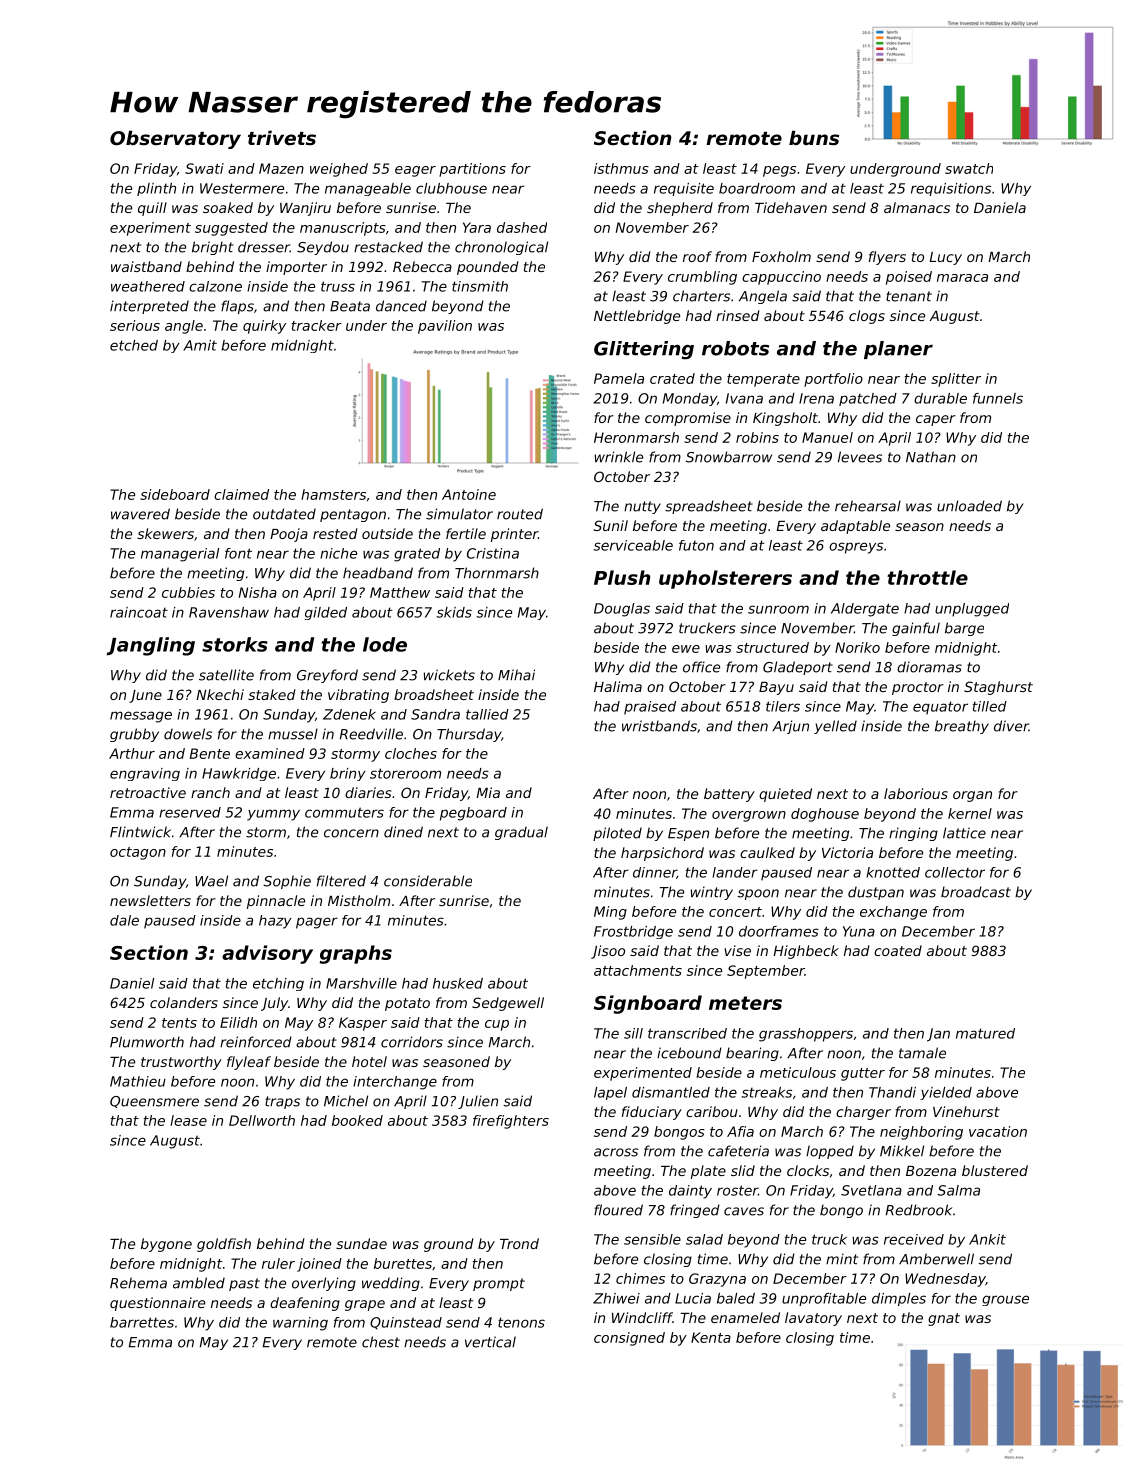 Image resolution: width=1143 pixels, height=1480 pixels. I want to click on burettes, so click(403, 1263).
